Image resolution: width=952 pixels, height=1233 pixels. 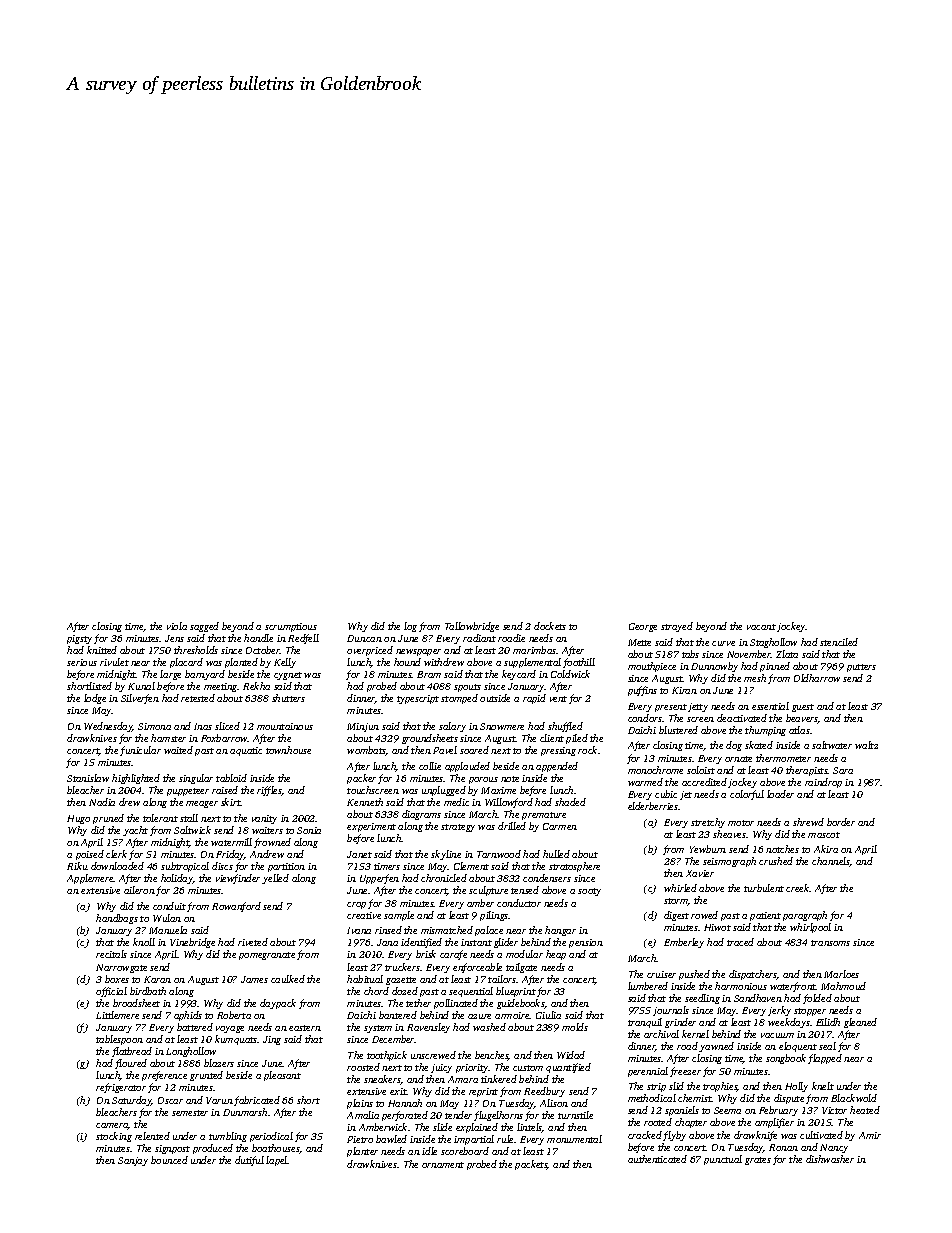 What do you see at coordinates (694, 975) in the document?
I see `pushed` at bounding box center [694, 975].
